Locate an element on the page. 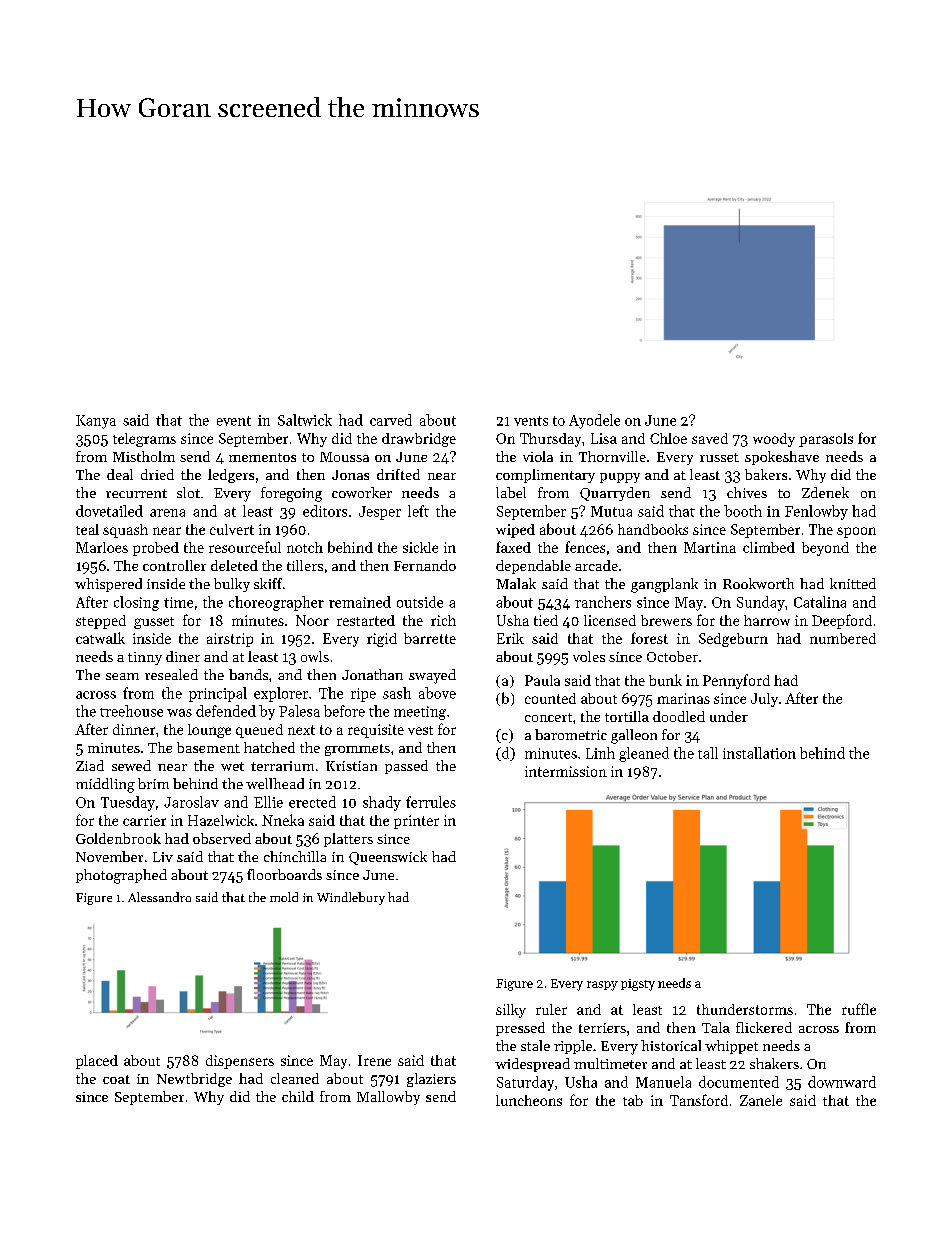 The height and width of the document is (1233, 952). Windlebury is located at coordinates (351, 898).
